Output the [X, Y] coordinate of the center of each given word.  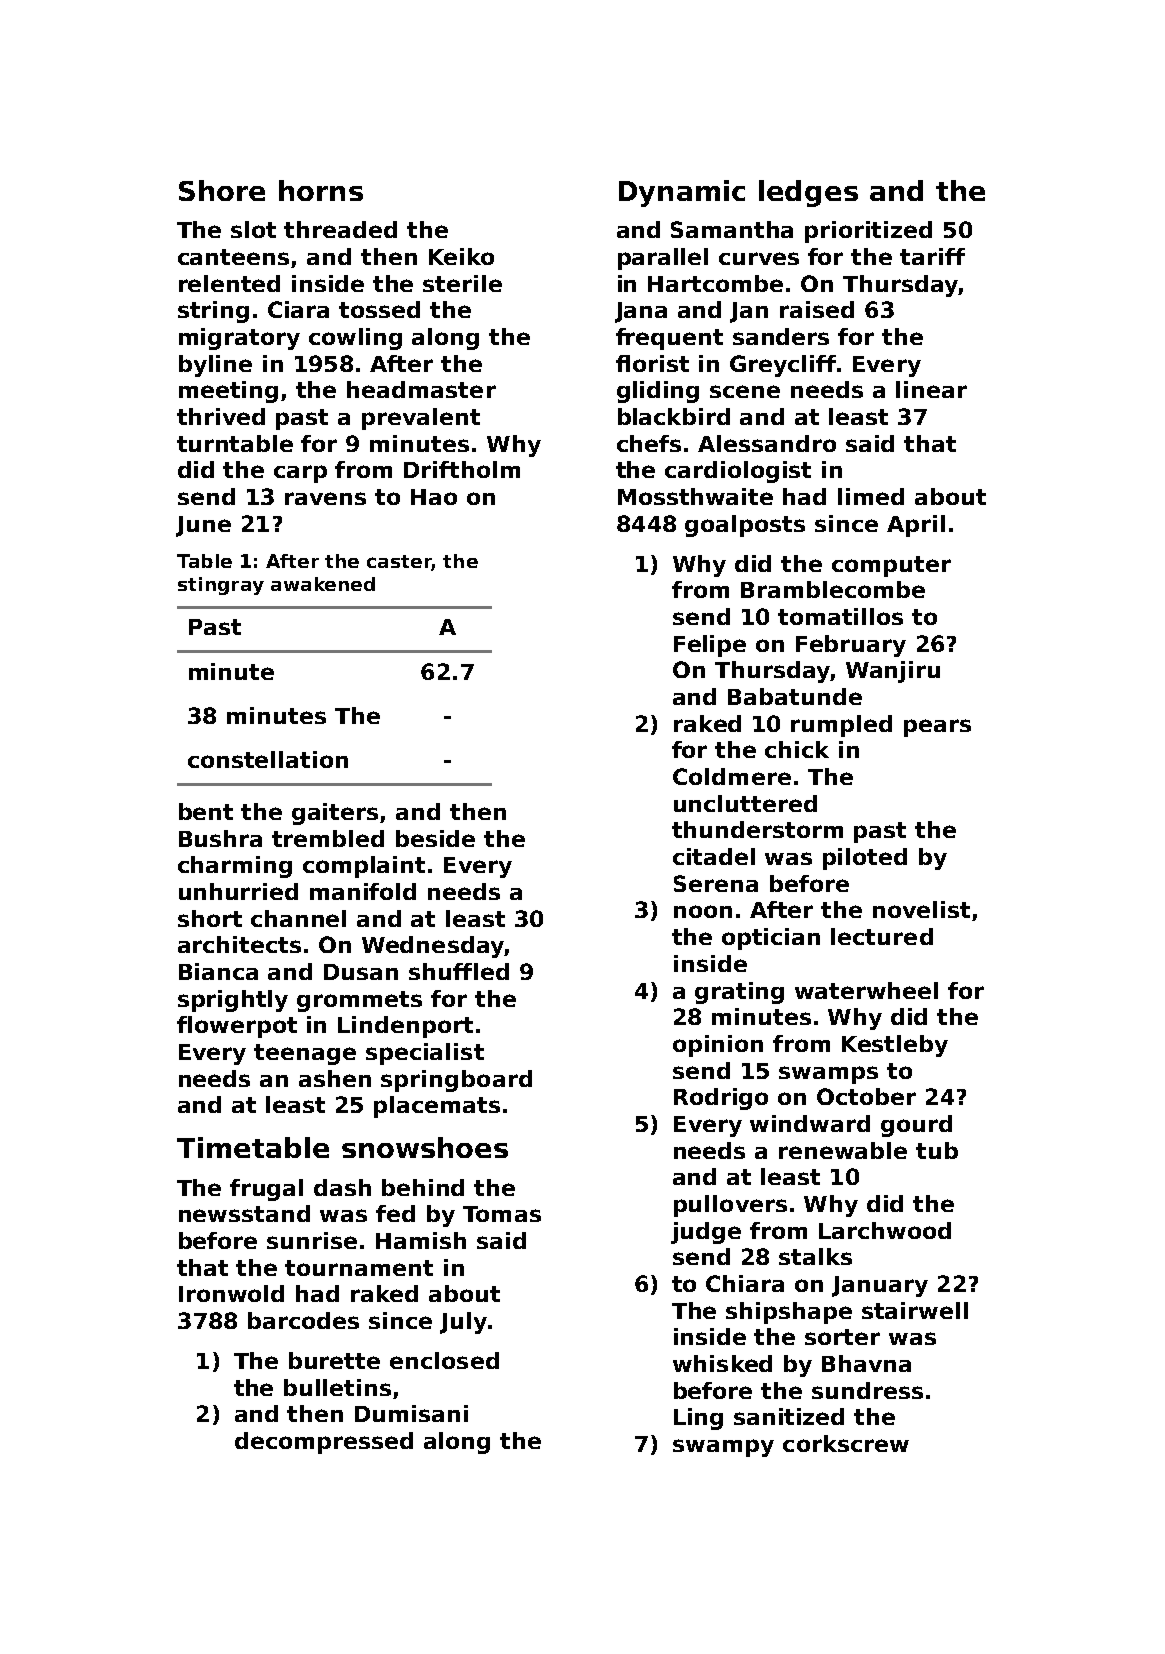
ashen [335, 1078]
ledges [808, 193]
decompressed [324, 1443]
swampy [723, 1448]
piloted [865, 859]
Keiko [461, 256]
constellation [268, 759]
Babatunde [795, 696]
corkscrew [846, 1443]
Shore [222, 190]
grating [739, 993]
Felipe [710, 646]
